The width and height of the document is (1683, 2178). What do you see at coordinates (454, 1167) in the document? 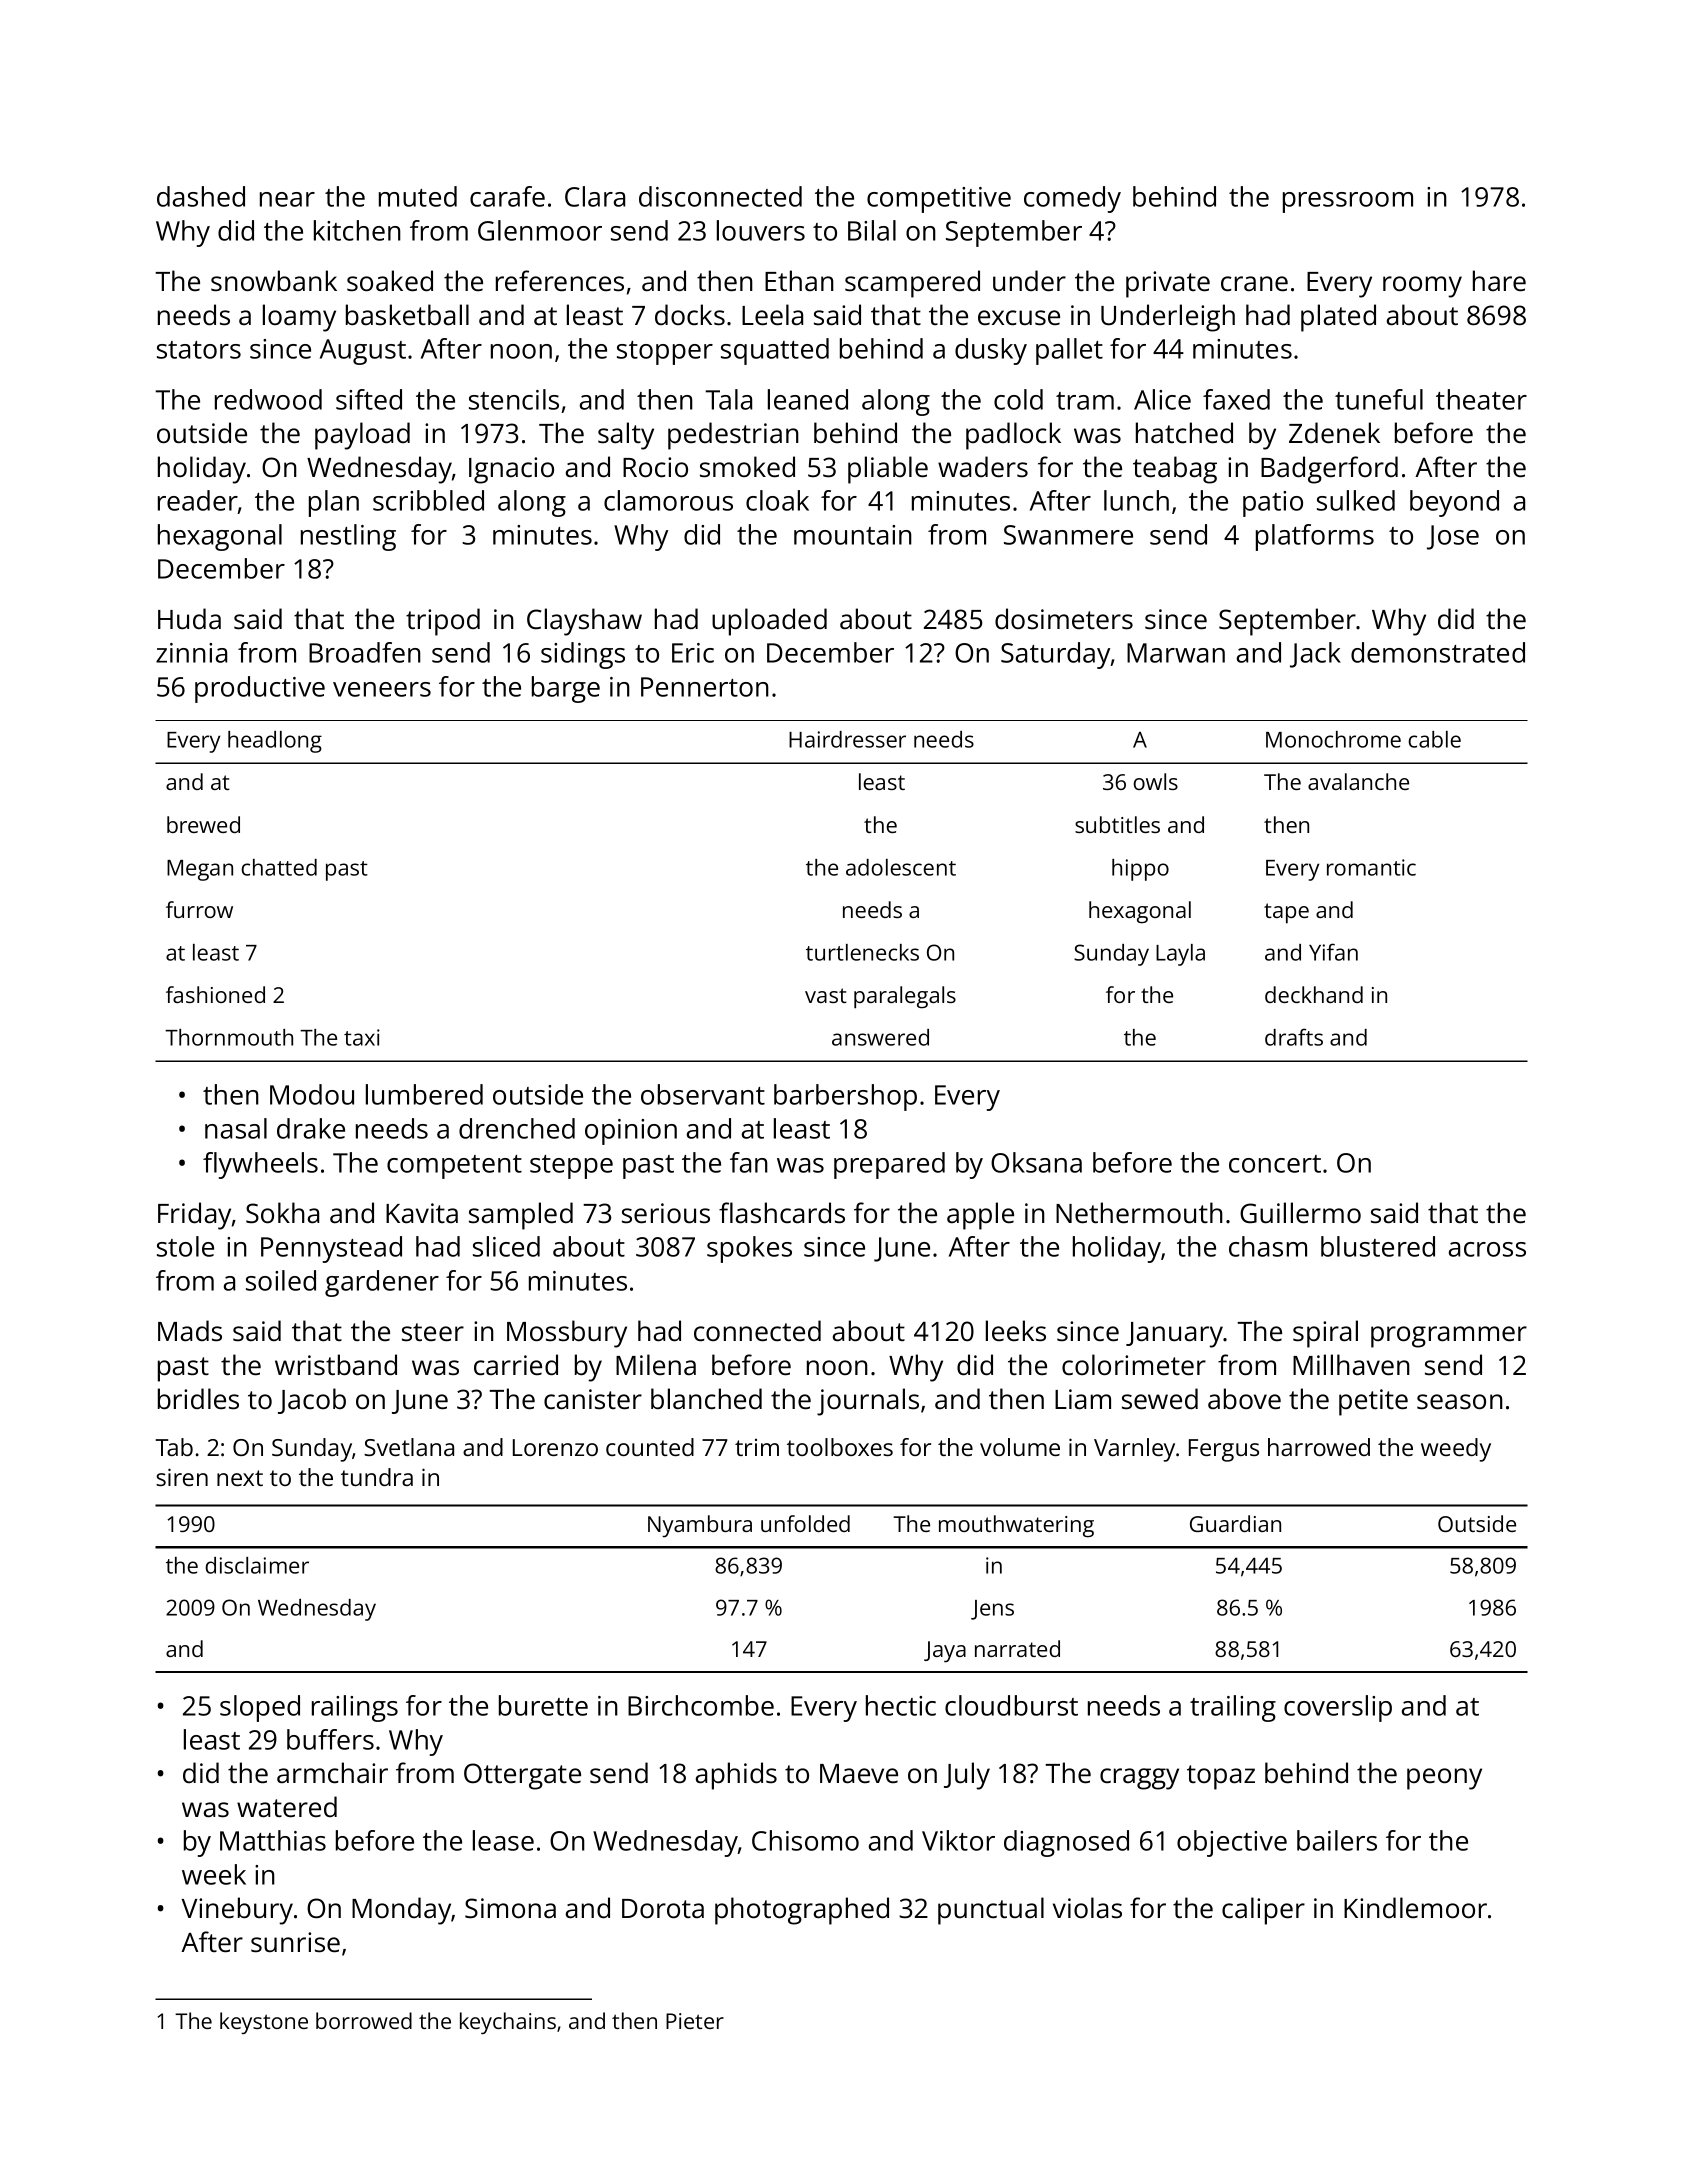
I see `competent` at bounding box center [454, 1167].
